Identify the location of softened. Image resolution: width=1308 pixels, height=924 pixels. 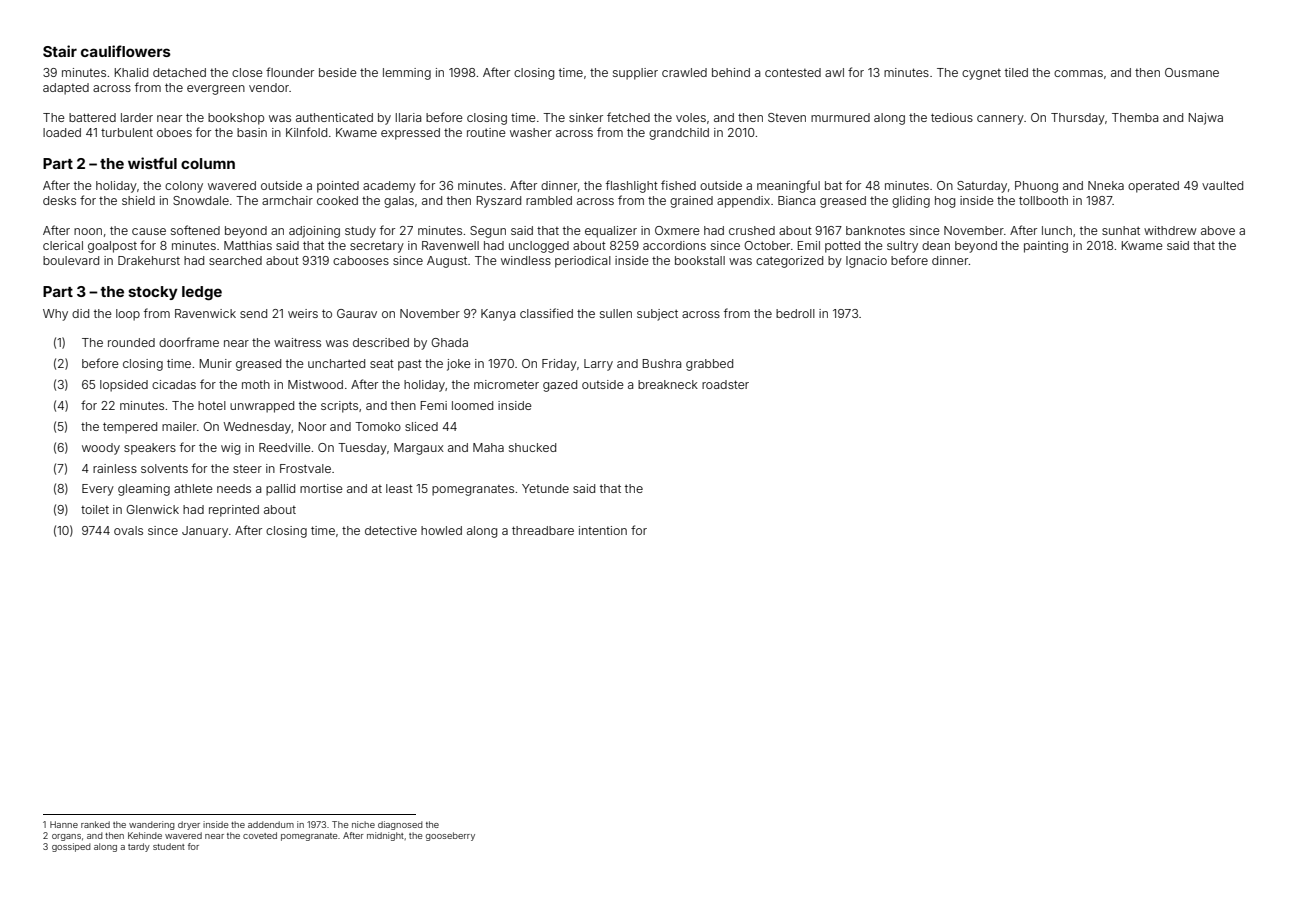
(195, 230).
